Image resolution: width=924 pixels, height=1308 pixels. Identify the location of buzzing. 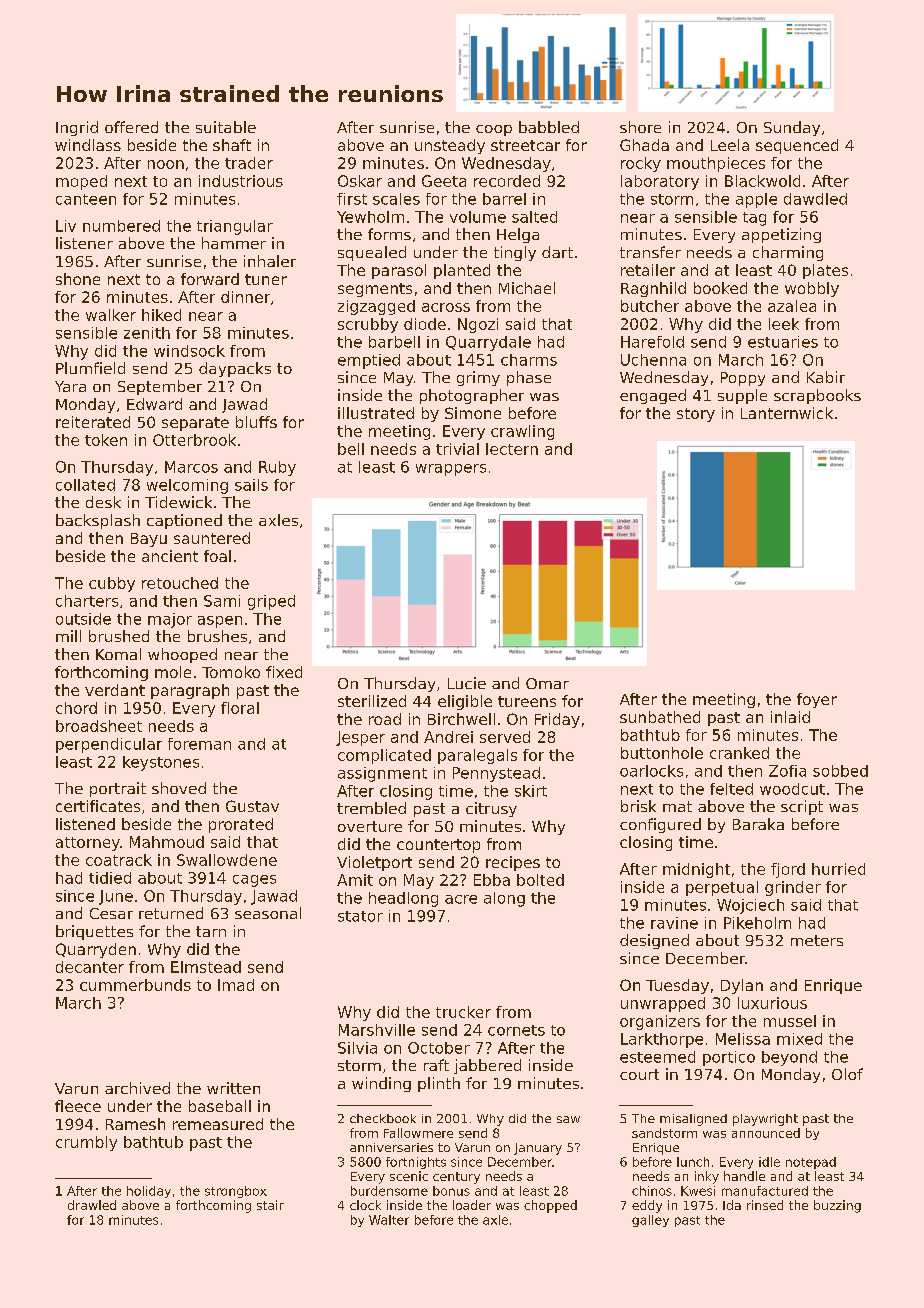
(837, 1206).
